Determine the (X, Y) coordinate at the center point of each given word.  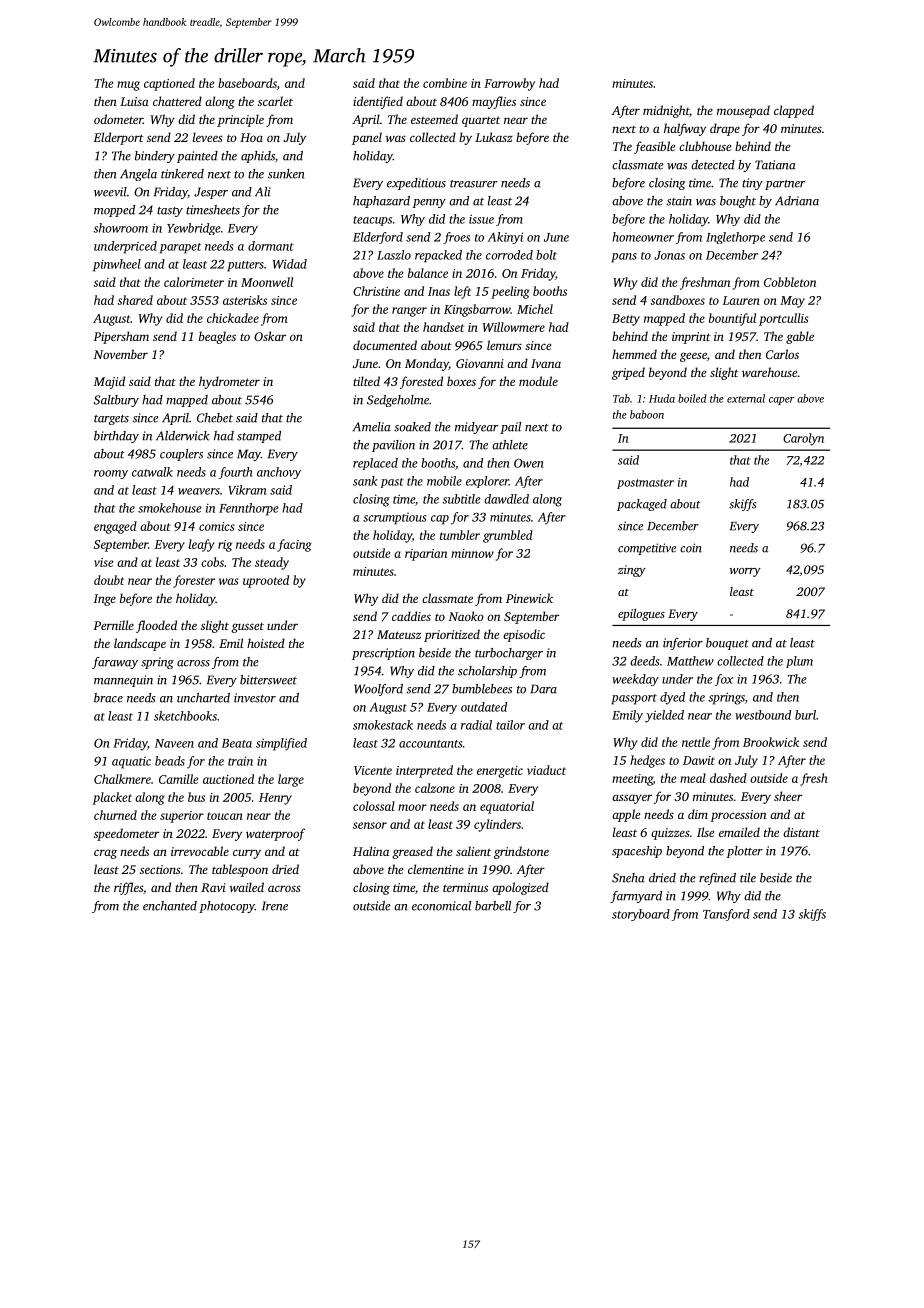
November (121, 354)
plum (799, 662)
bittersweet (268, 680)
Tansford (726, 915)
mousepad (743, 111)
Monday (427, 364)
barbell (493, 906)
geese (693, 357)
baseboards (247, 83)
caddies (411, 616)
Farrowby (509, 84)
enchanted (170, 906)
